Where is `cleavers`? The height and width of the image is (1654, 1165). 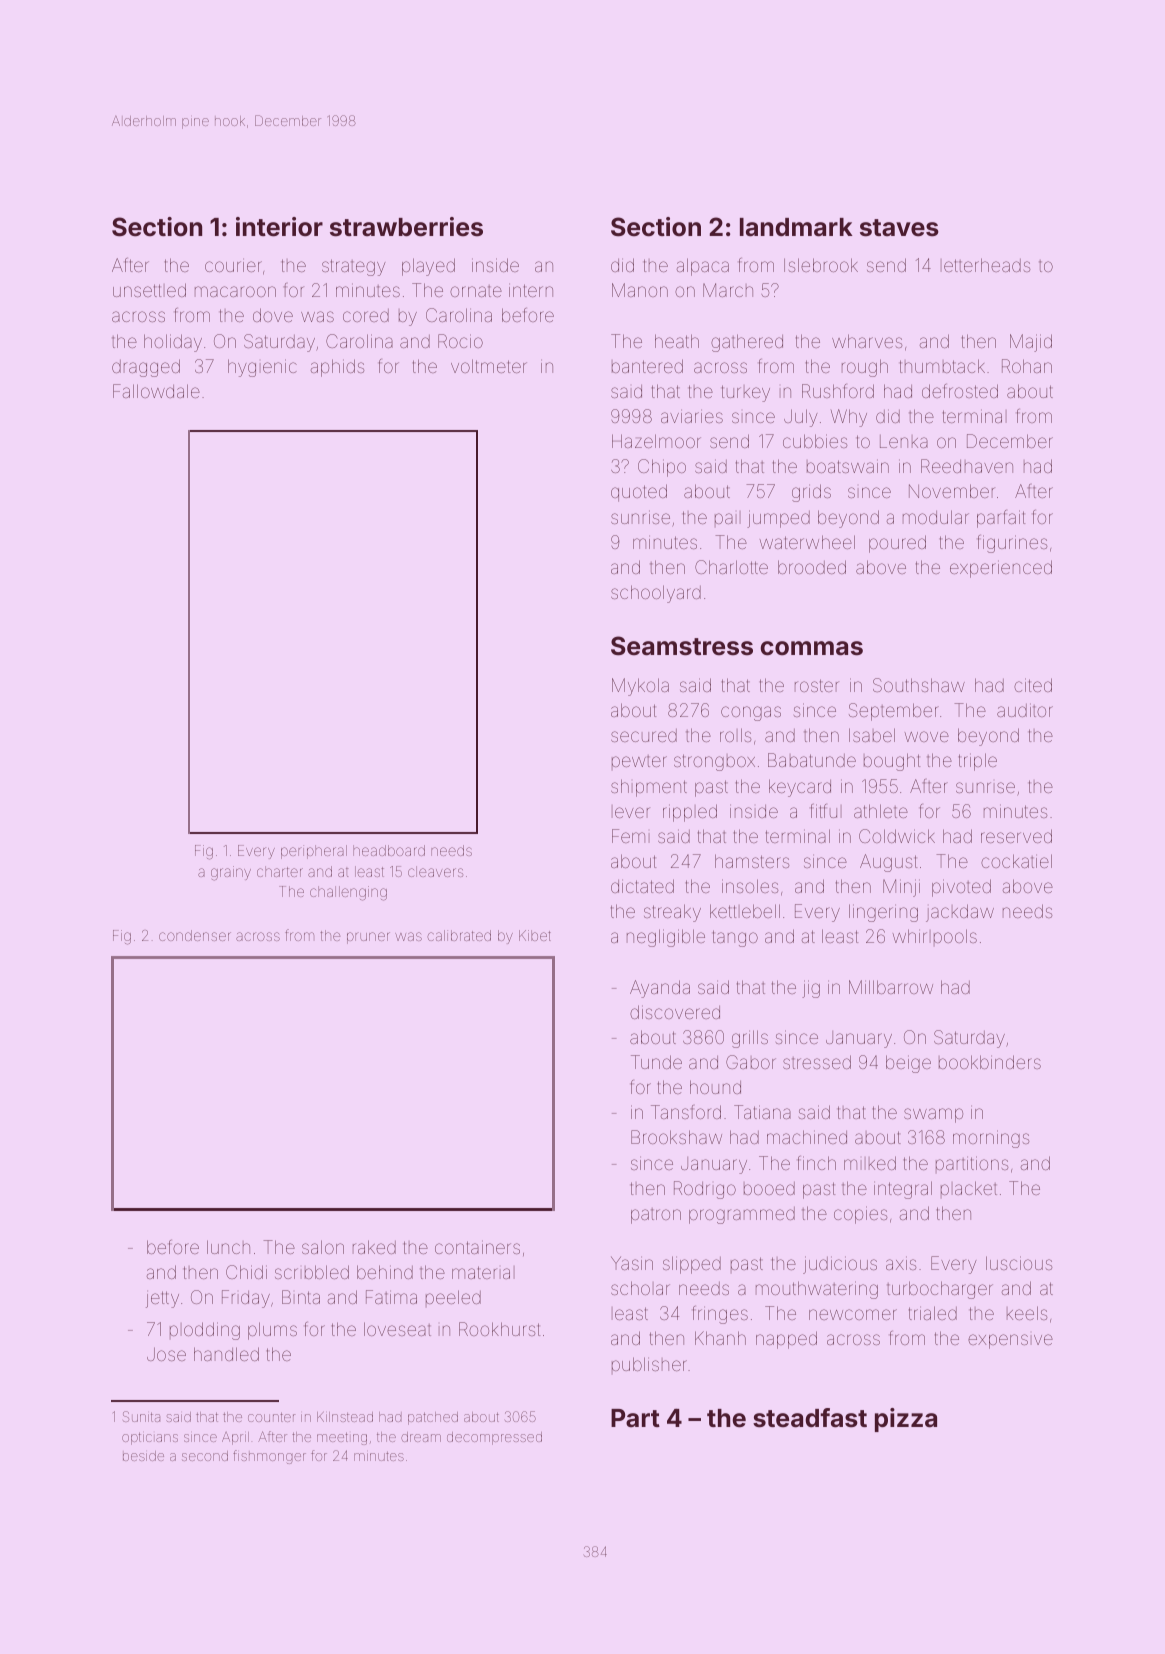
cleavers is located at coordinates (435, 871).
